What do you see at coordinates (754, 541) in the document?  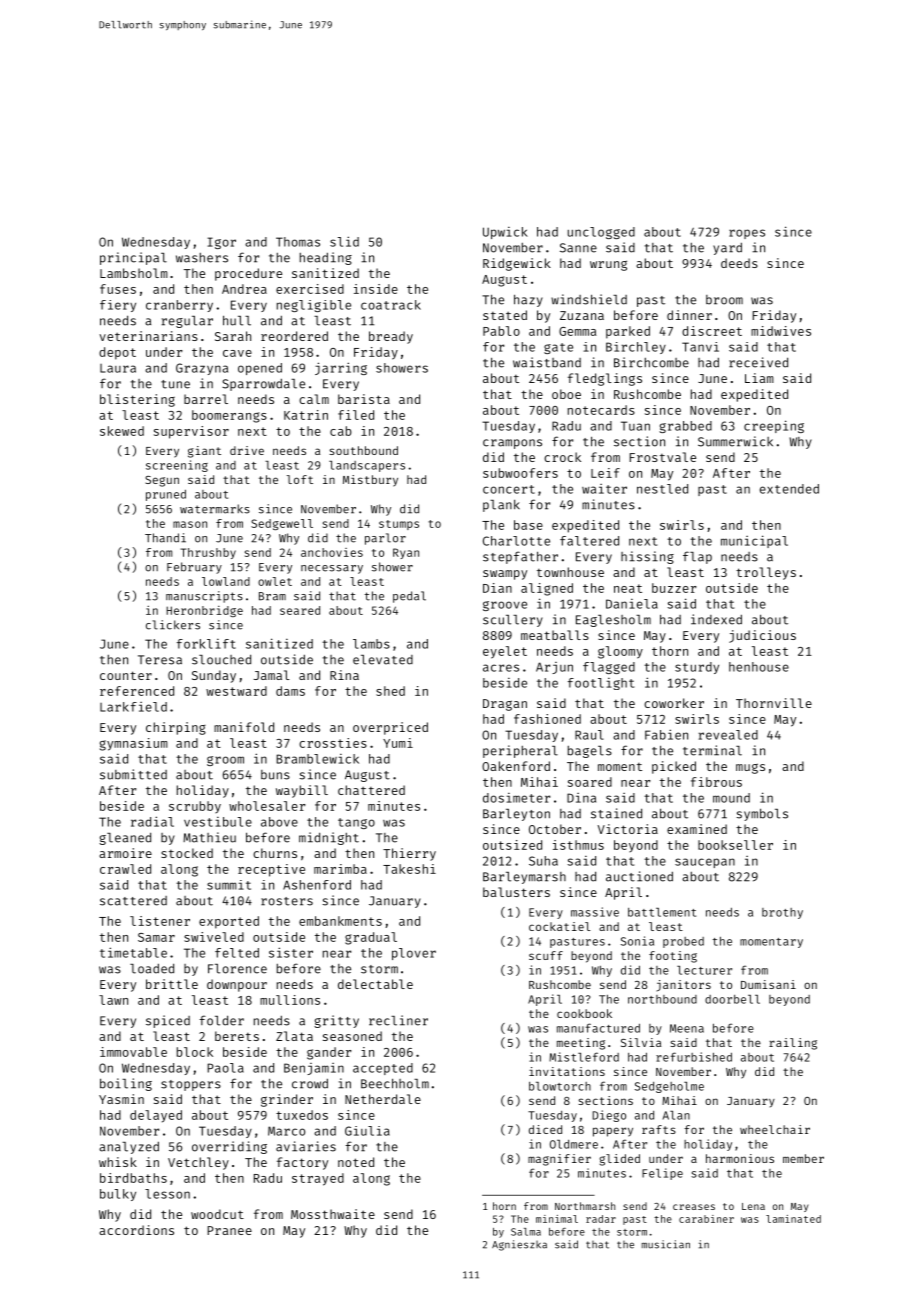 I see `municipal` at bounding box center [754, 541].
